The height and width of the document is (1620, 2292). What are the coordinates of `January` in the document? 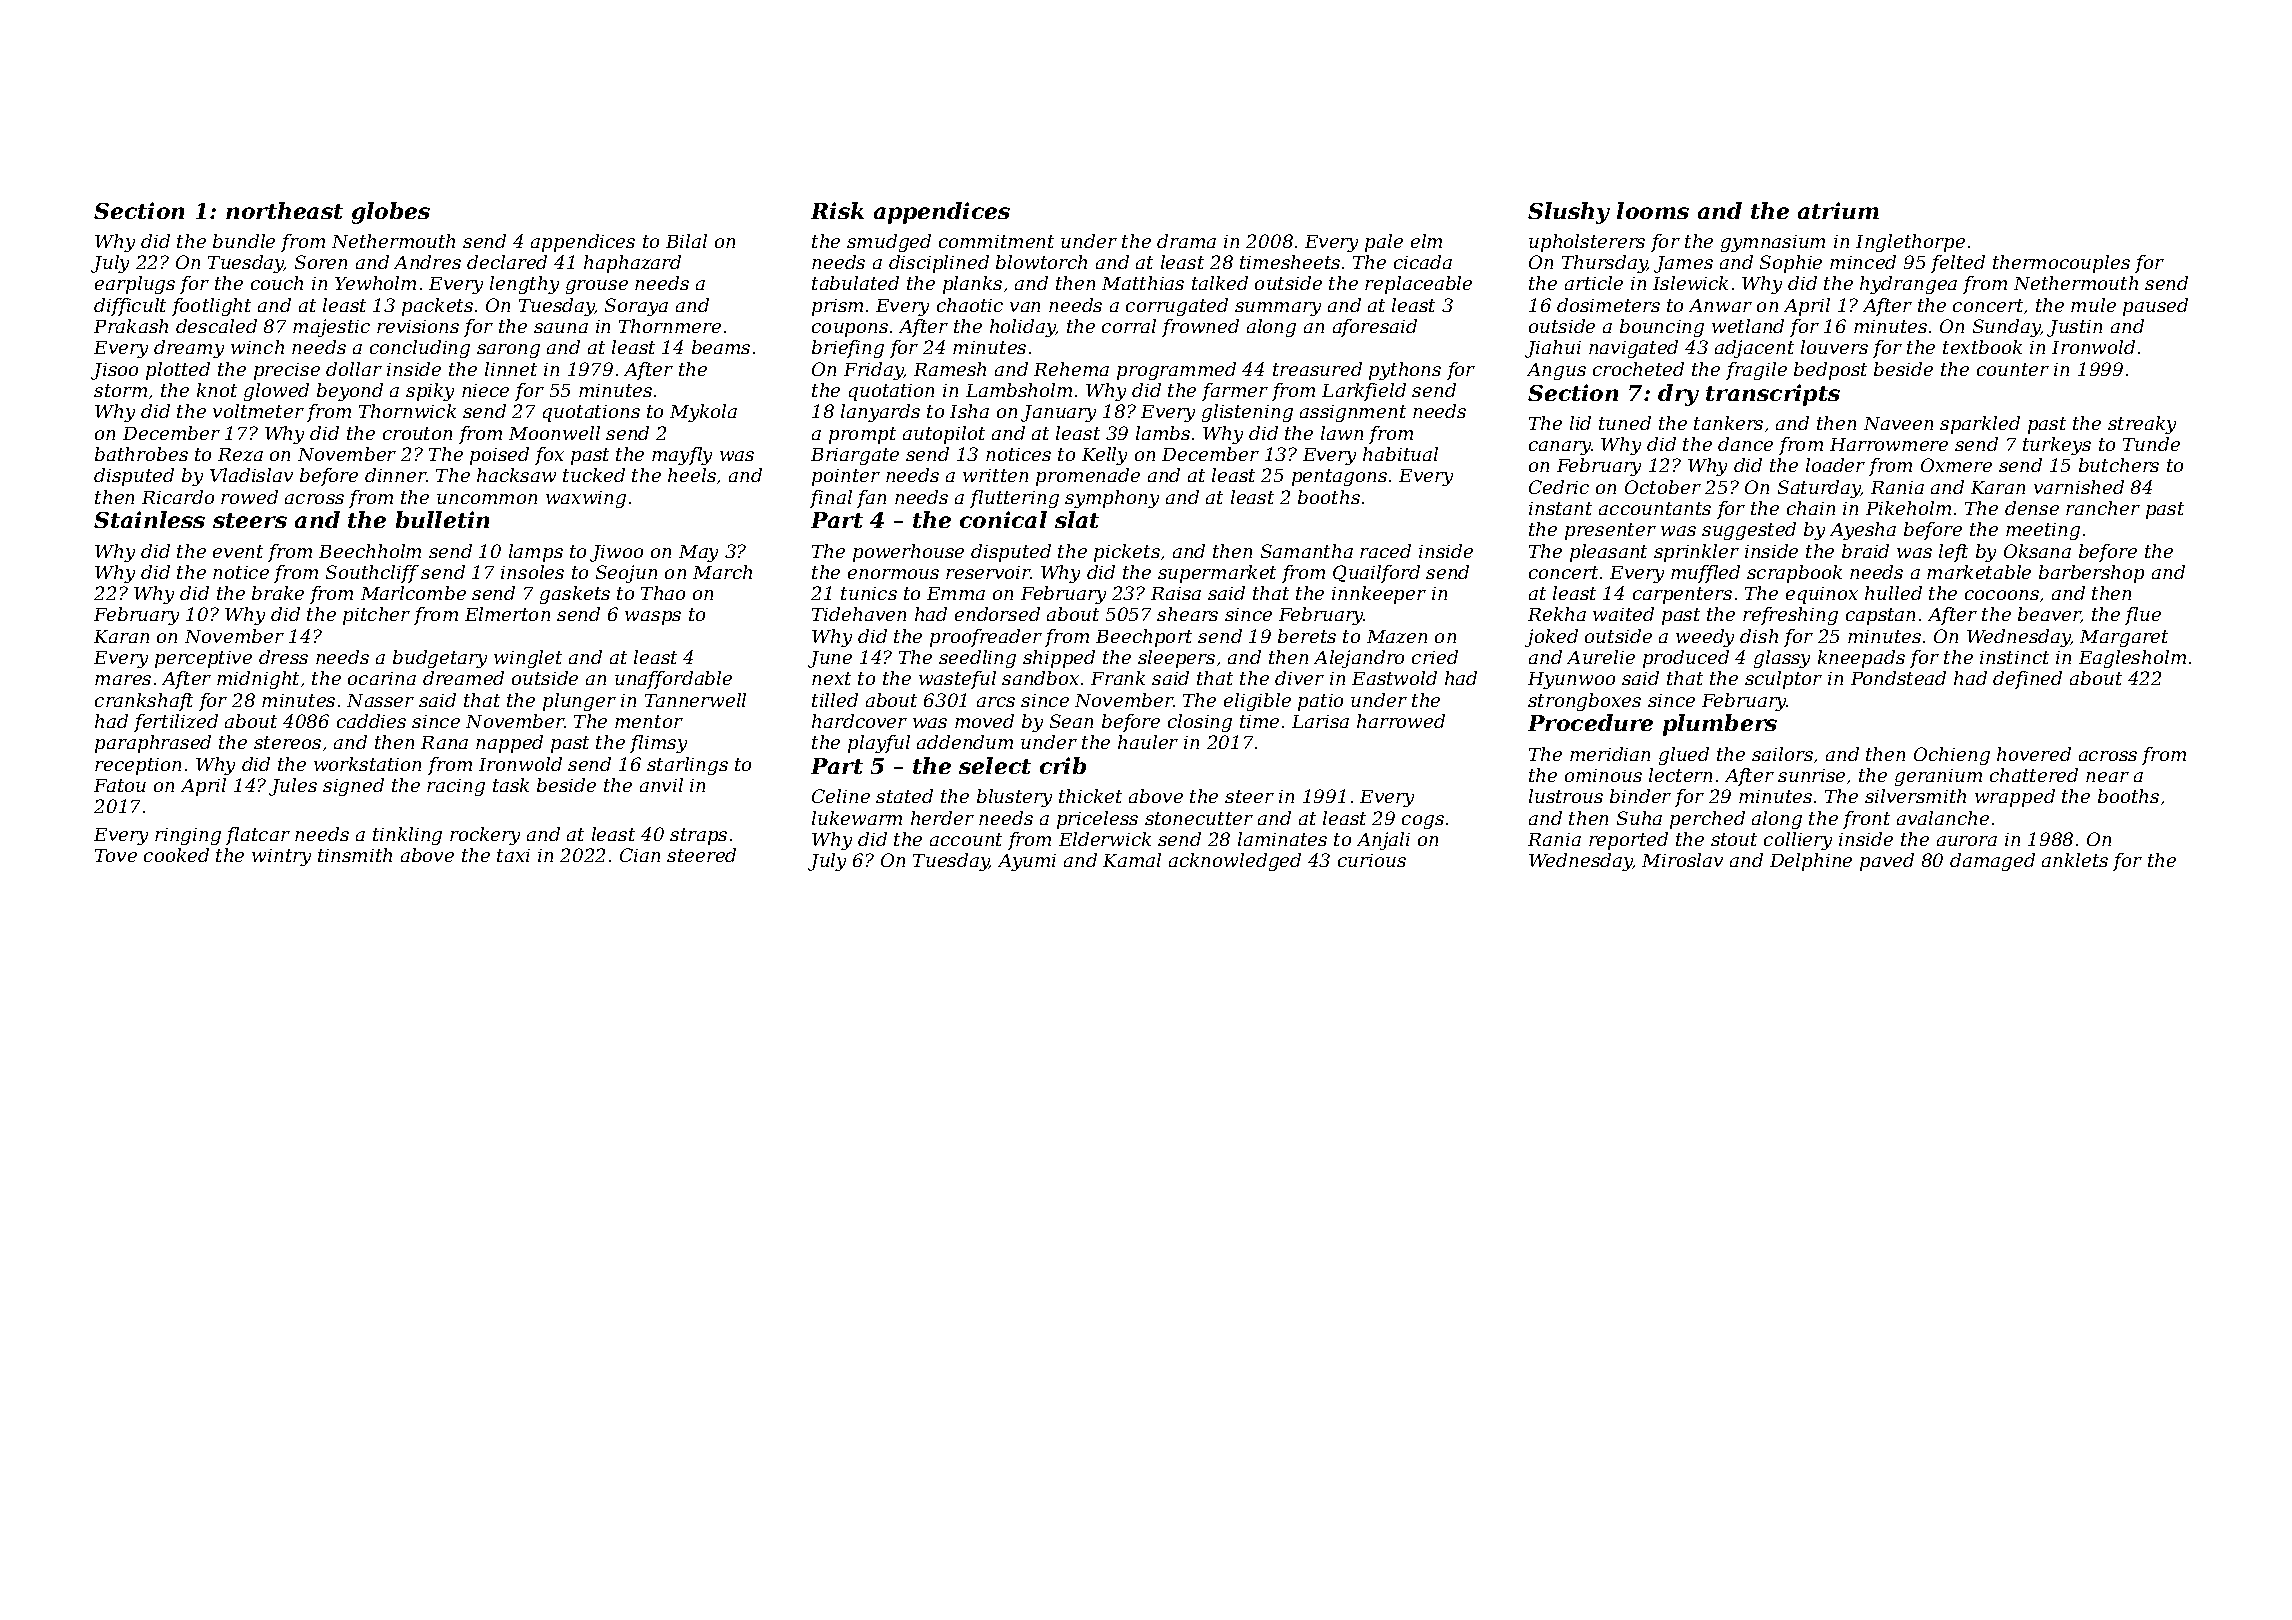 It's located at (1058, 413).
